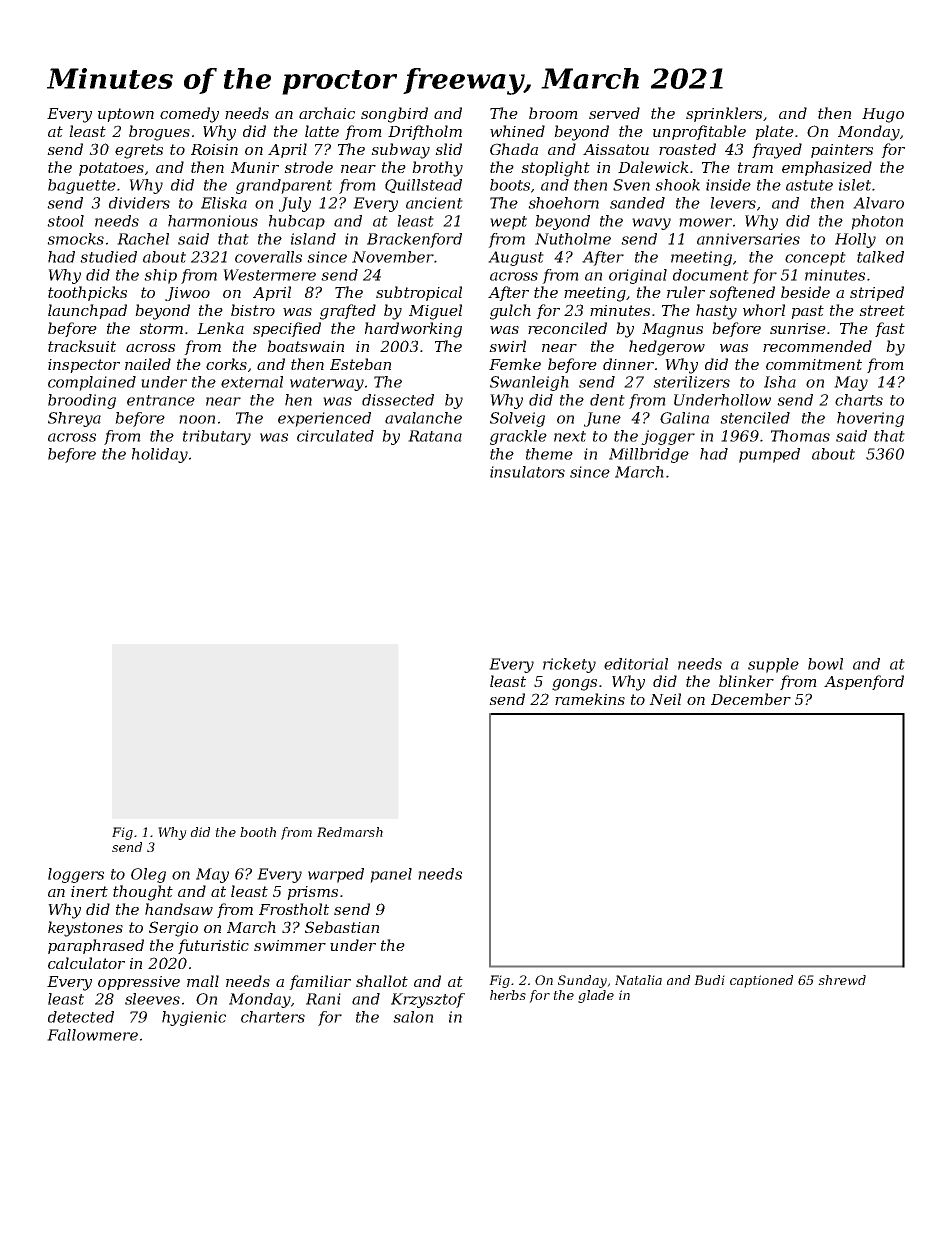  What do you see at coordinates (773, 665) in the screenshot?
I see `supple` at bounding box center [773, 665].
